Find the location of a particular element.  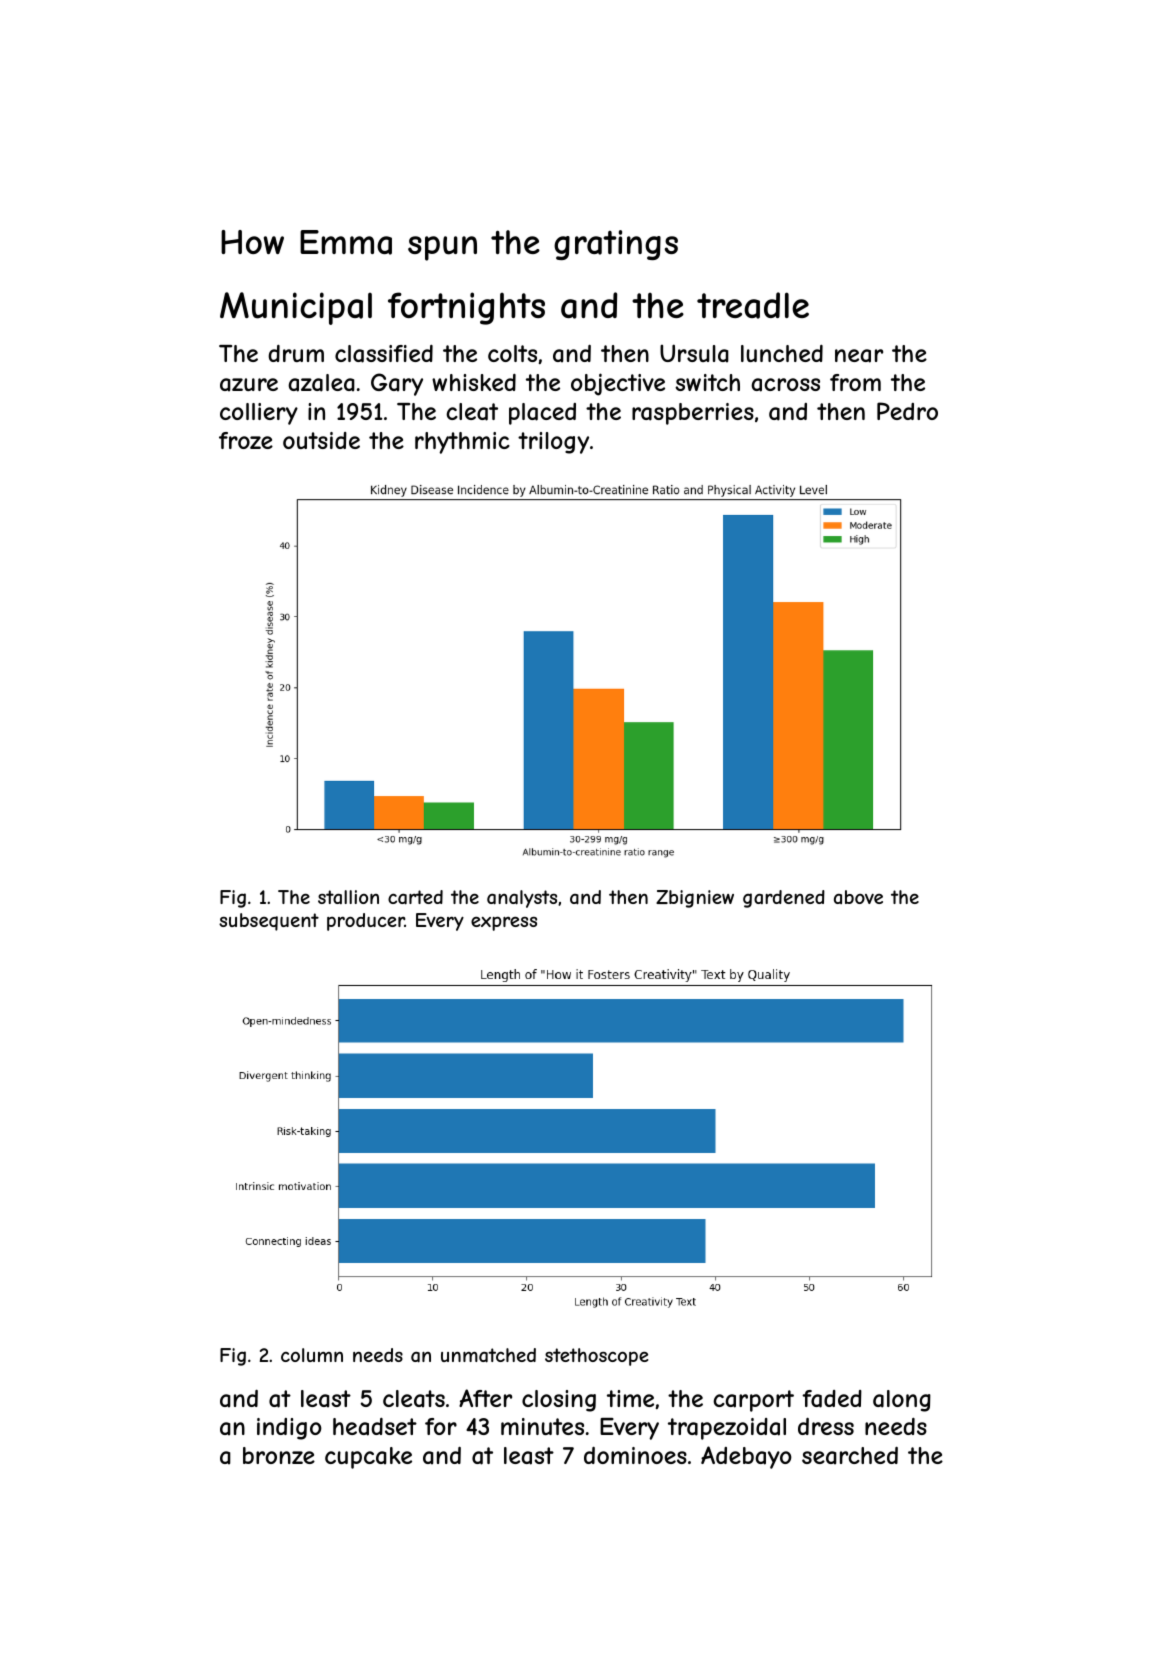

Pedro is located at coordinates (907, 411).
